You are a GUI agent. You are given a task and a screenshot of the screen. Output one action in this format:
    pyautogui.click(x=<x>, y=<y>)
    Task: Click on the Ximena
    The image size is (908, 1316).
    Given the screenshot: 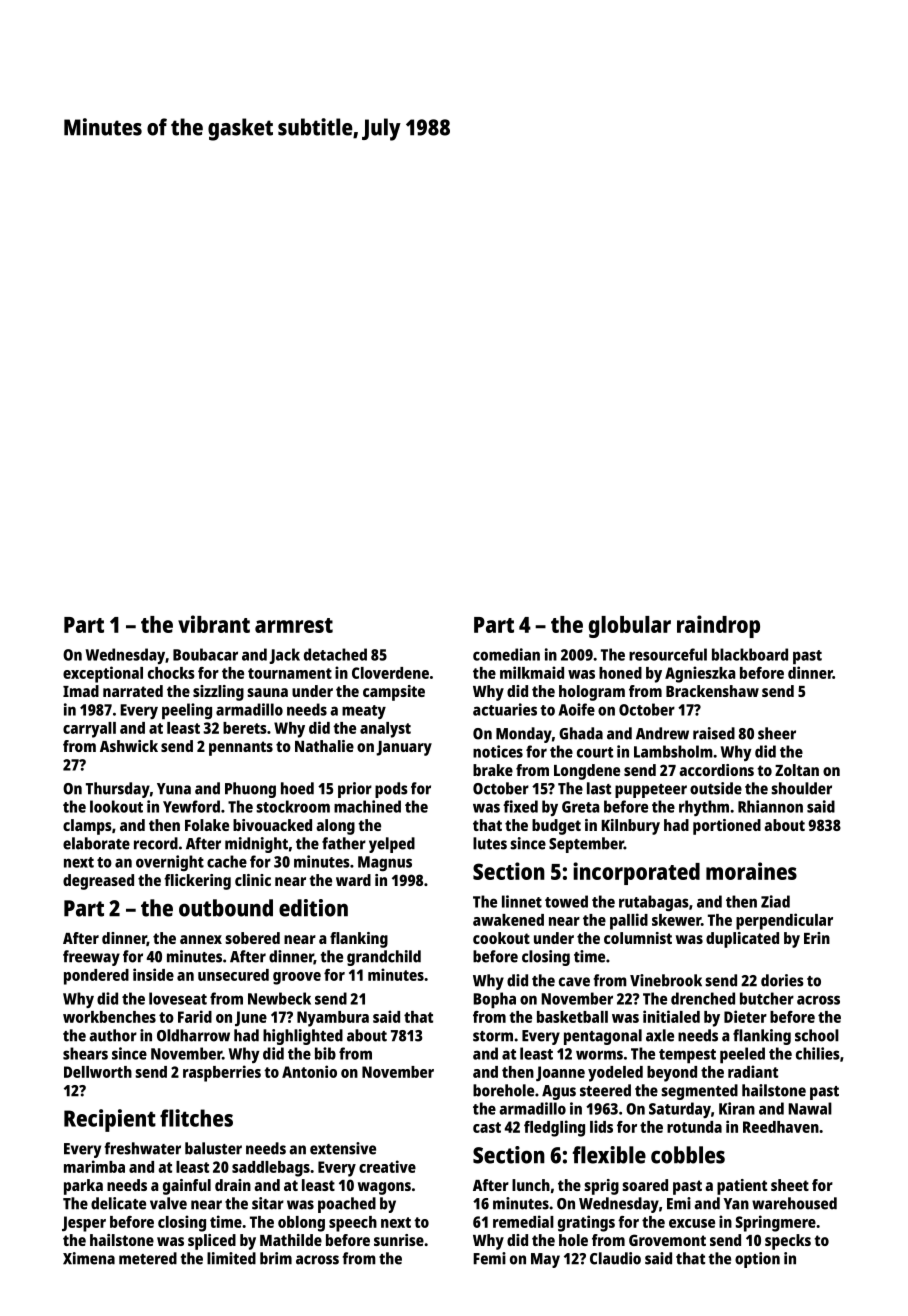 What is the action you would take?
    pyautogui.click(x=89, y=1258)
